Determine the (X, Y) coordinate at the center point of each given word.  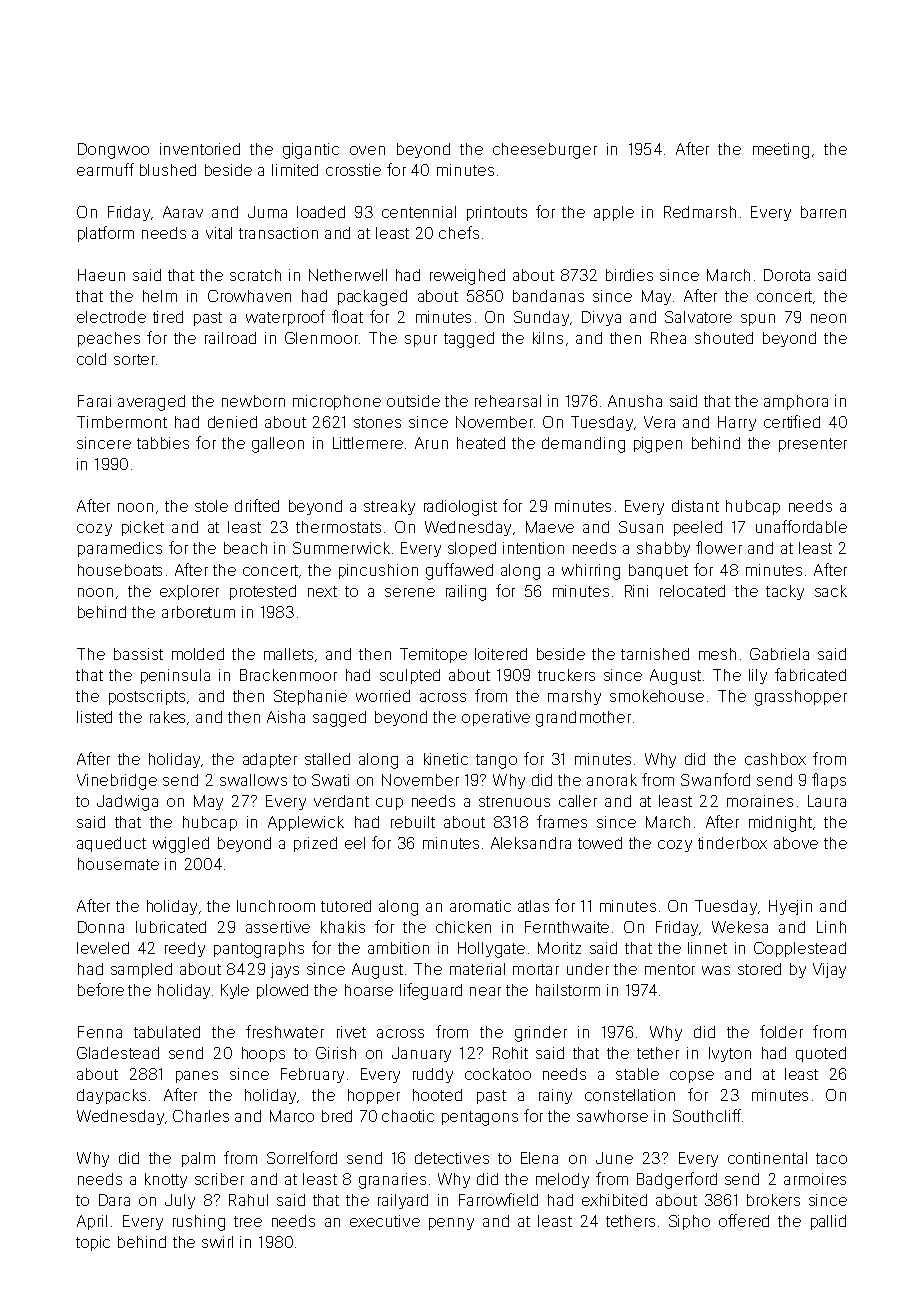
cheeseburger (545, 151)
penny (451, 1224)
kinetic (446, 759)
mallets (288, 654)
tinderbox (732, 843)
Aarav (183, 212)
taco (831, 1158)
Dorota (787, 275)
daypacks (111, 1096)
